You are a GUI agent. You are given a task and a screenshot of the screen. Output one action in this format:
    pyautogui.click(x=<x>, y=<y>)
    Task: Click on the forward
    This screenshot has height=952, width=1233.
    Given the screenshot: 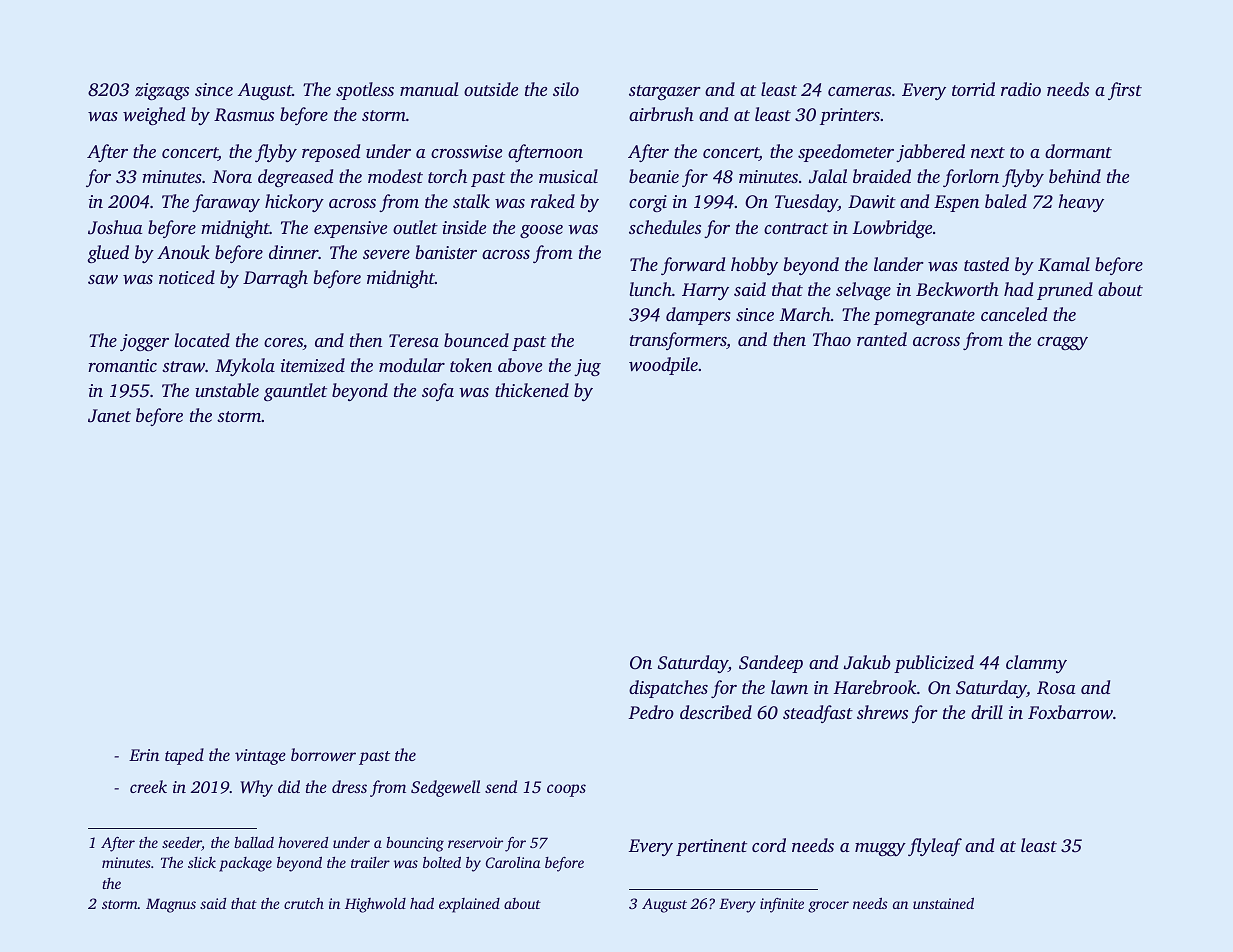 What is the action you would take?
    pyautogui.click(x=693, y=266)
